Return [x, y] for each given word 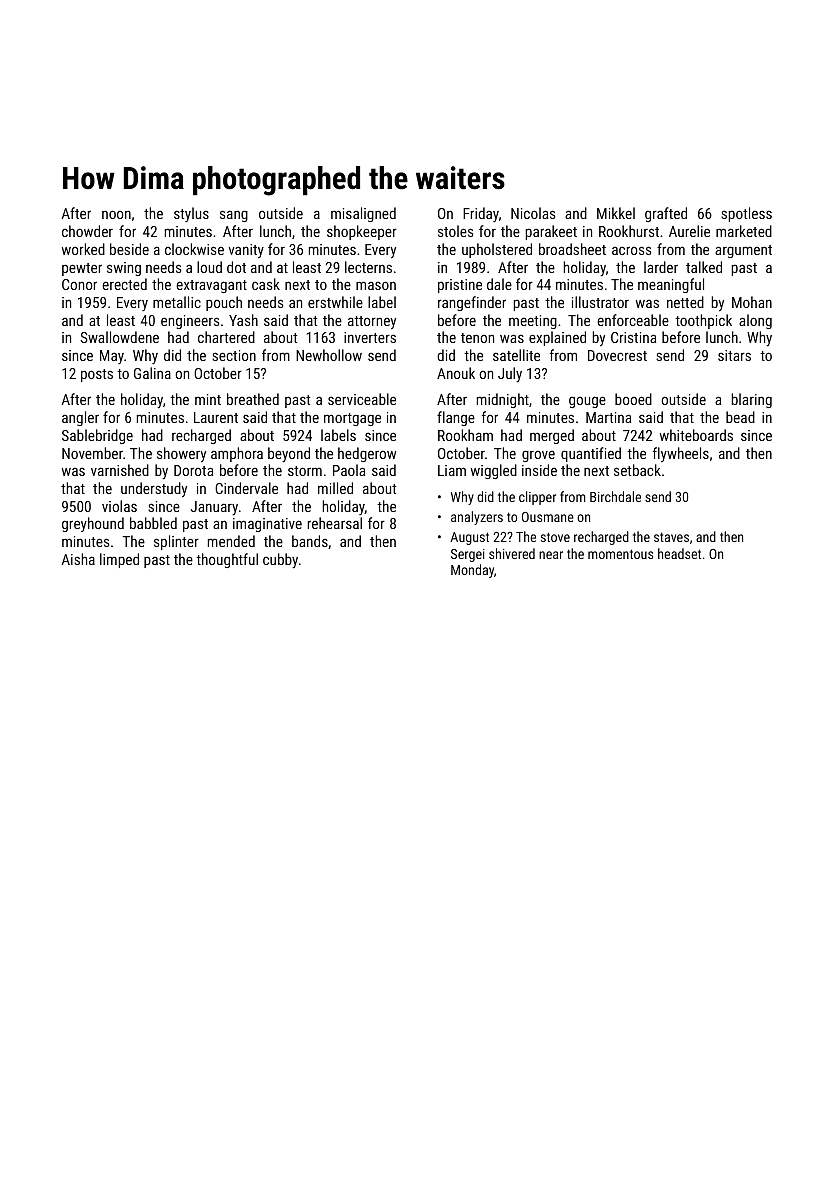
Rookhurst [629, 231]
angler [80, 418]
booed [633, 399]
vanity [246, 251]
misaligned [363, 214]
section [234, 355]
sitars [734, 355]
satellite [516, 355]
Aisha [78, 559]
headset [679, 553]
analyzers [477, 518]
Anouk [456, 373]
